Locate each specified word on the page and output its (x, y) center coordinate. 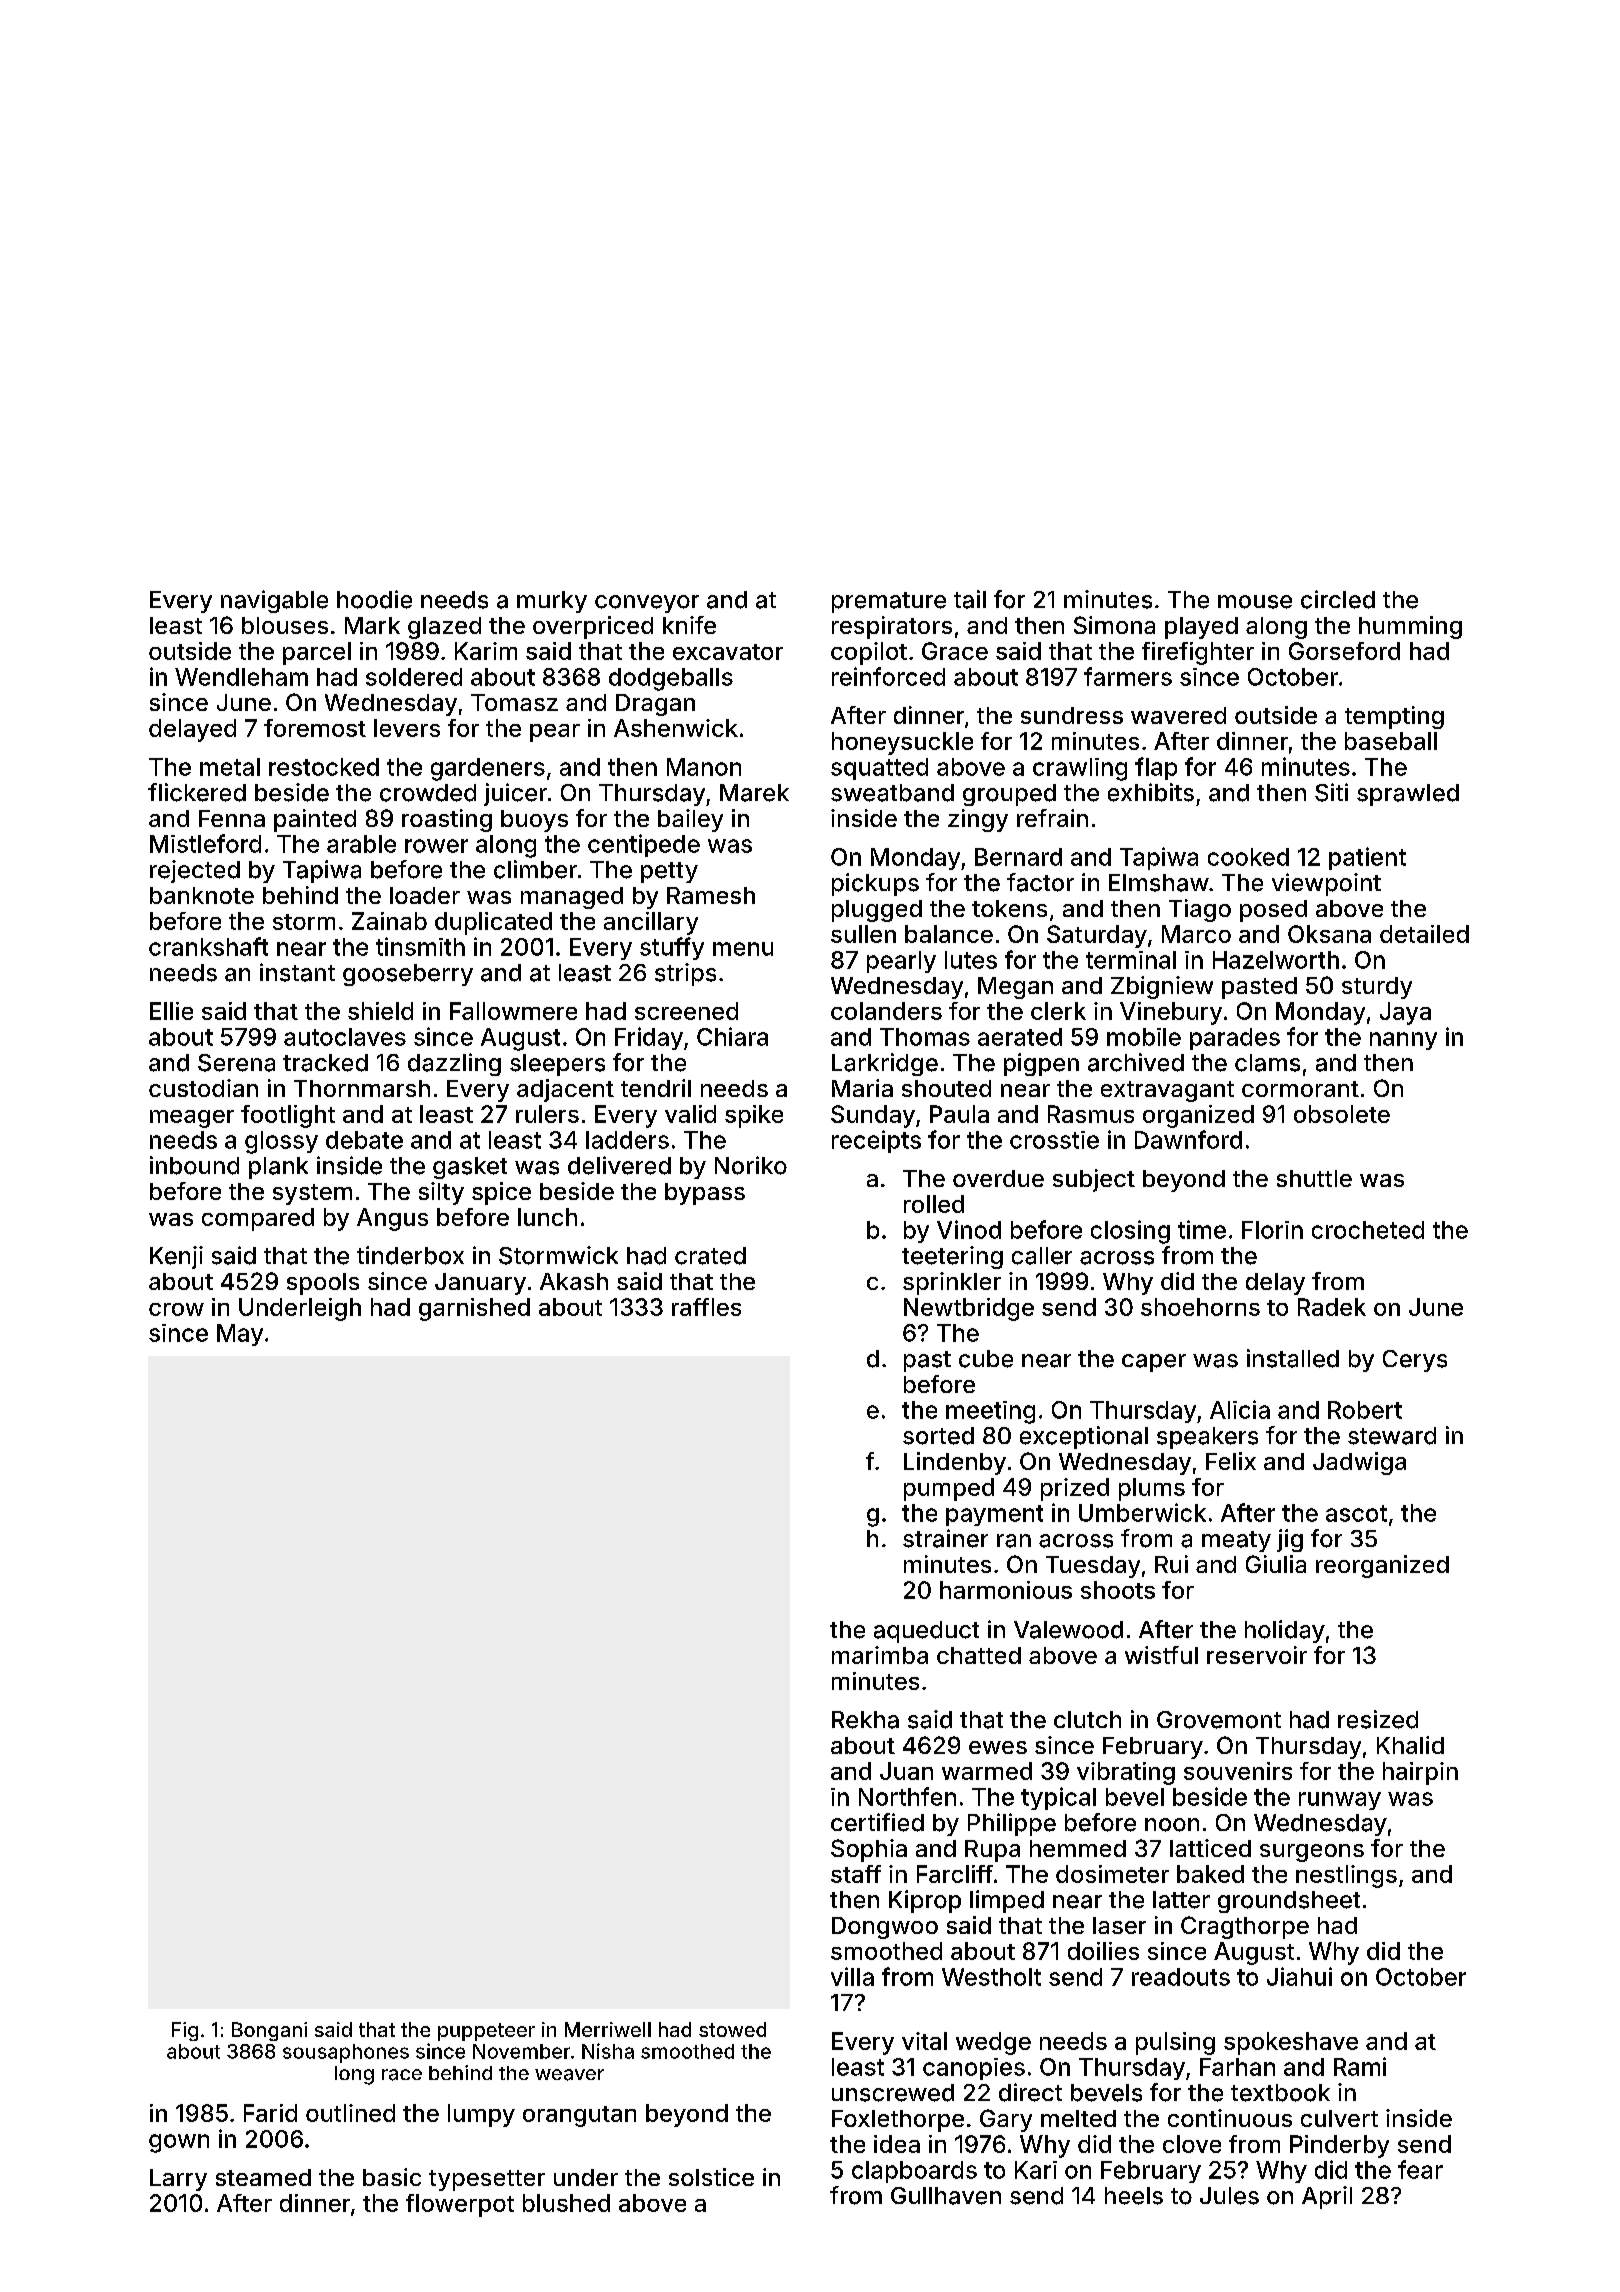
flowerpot (460, 2205)
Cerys (1415, 1361)
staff (856, 1874)
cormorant (1300, 1089)
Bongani (269, 2031)
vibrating (1126, 1773)
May (240, 1335)
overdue (998, 1178)
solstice (711, 2177)
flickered (197, 792)
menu (743, 949)
